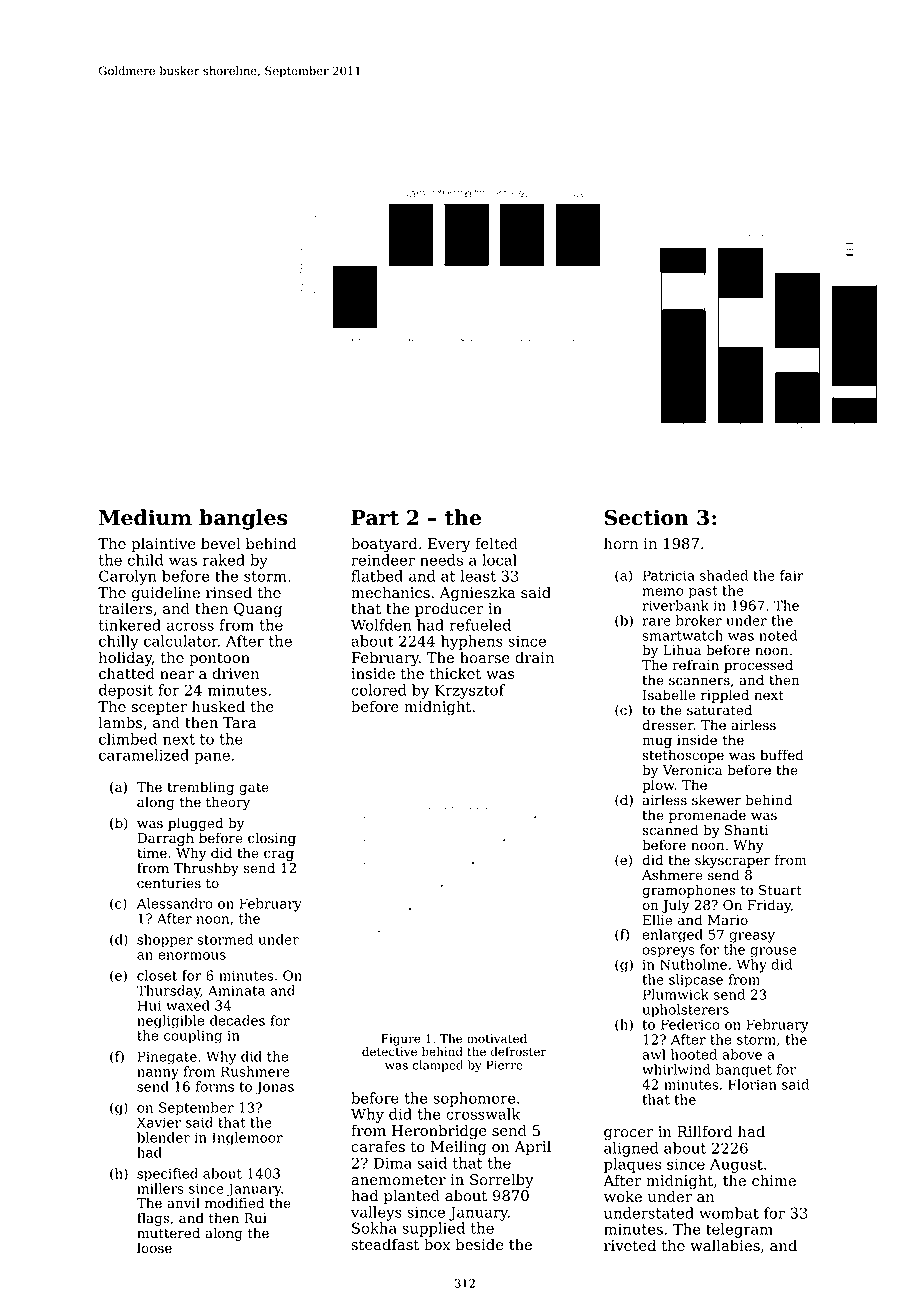 Image resolution: width=908 pixels, height=1316 pixels. What do you see at coordinates (384, 545) in the screenshot?
I see `boatyard` at bounding box center [384, 545].
